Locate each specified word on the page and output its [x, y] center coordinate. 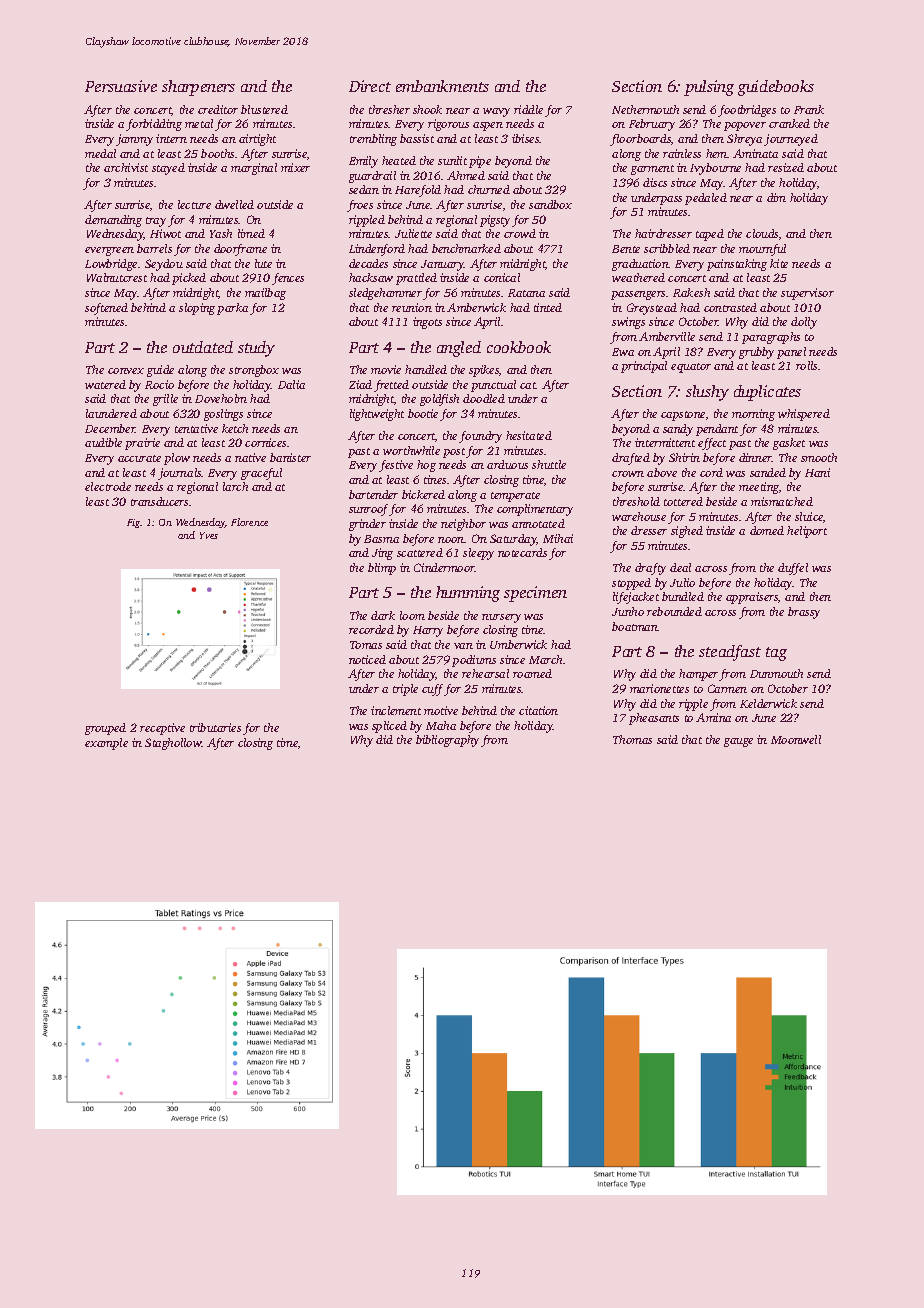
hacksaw [371, 277]
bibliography [447, 741]
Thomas [632, 739]
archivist [126, 167]
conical [502, 277]
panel [791, 353]
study [256, 349]
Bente [626, 249]
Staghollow [173, 744]
